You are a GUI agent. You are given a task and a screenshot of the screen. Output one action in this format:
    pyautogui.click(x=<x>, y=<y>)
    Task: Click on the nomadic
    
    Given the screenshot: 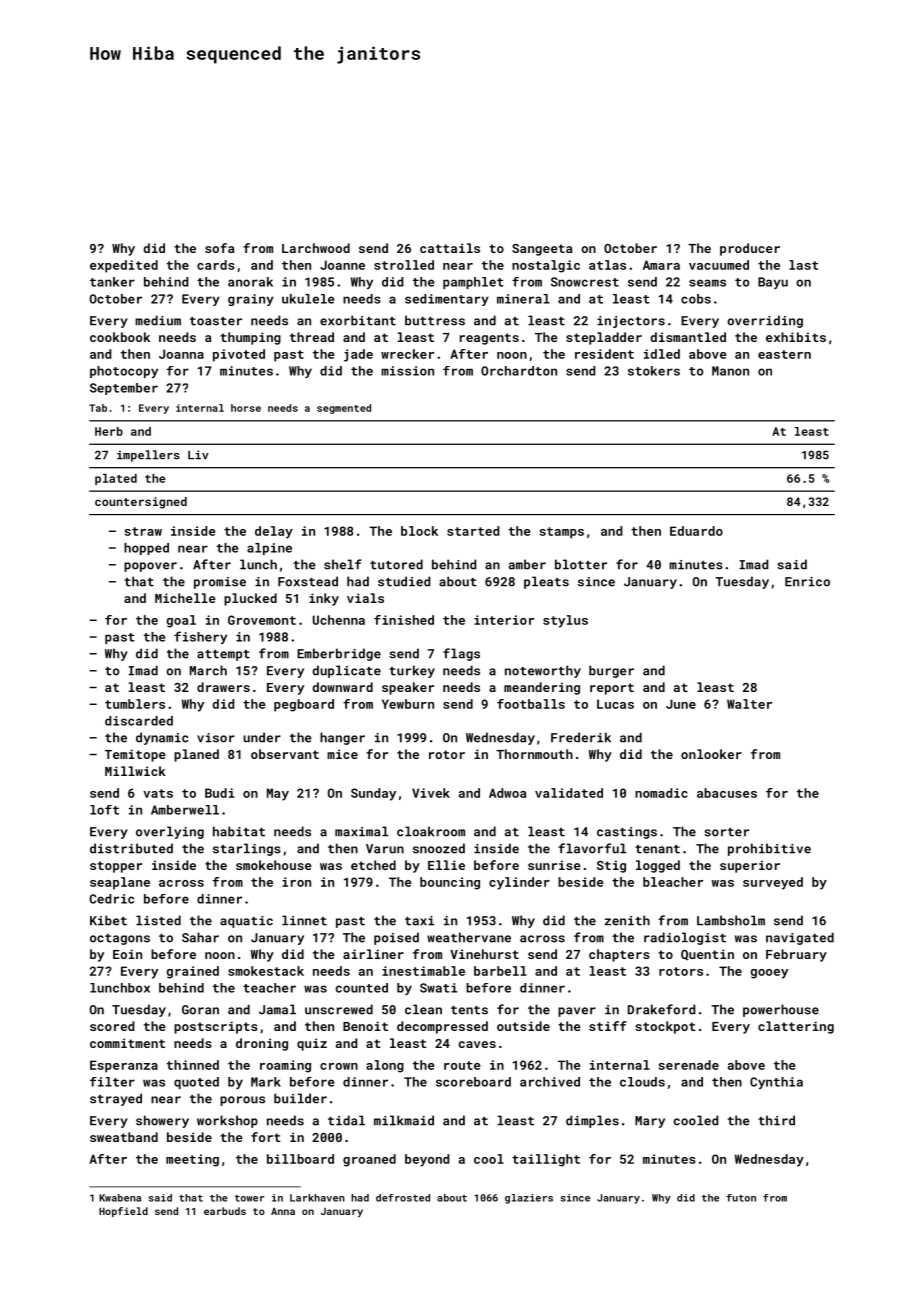 What is the action you would take?
    pyautogui.click(x=661, y=793)
